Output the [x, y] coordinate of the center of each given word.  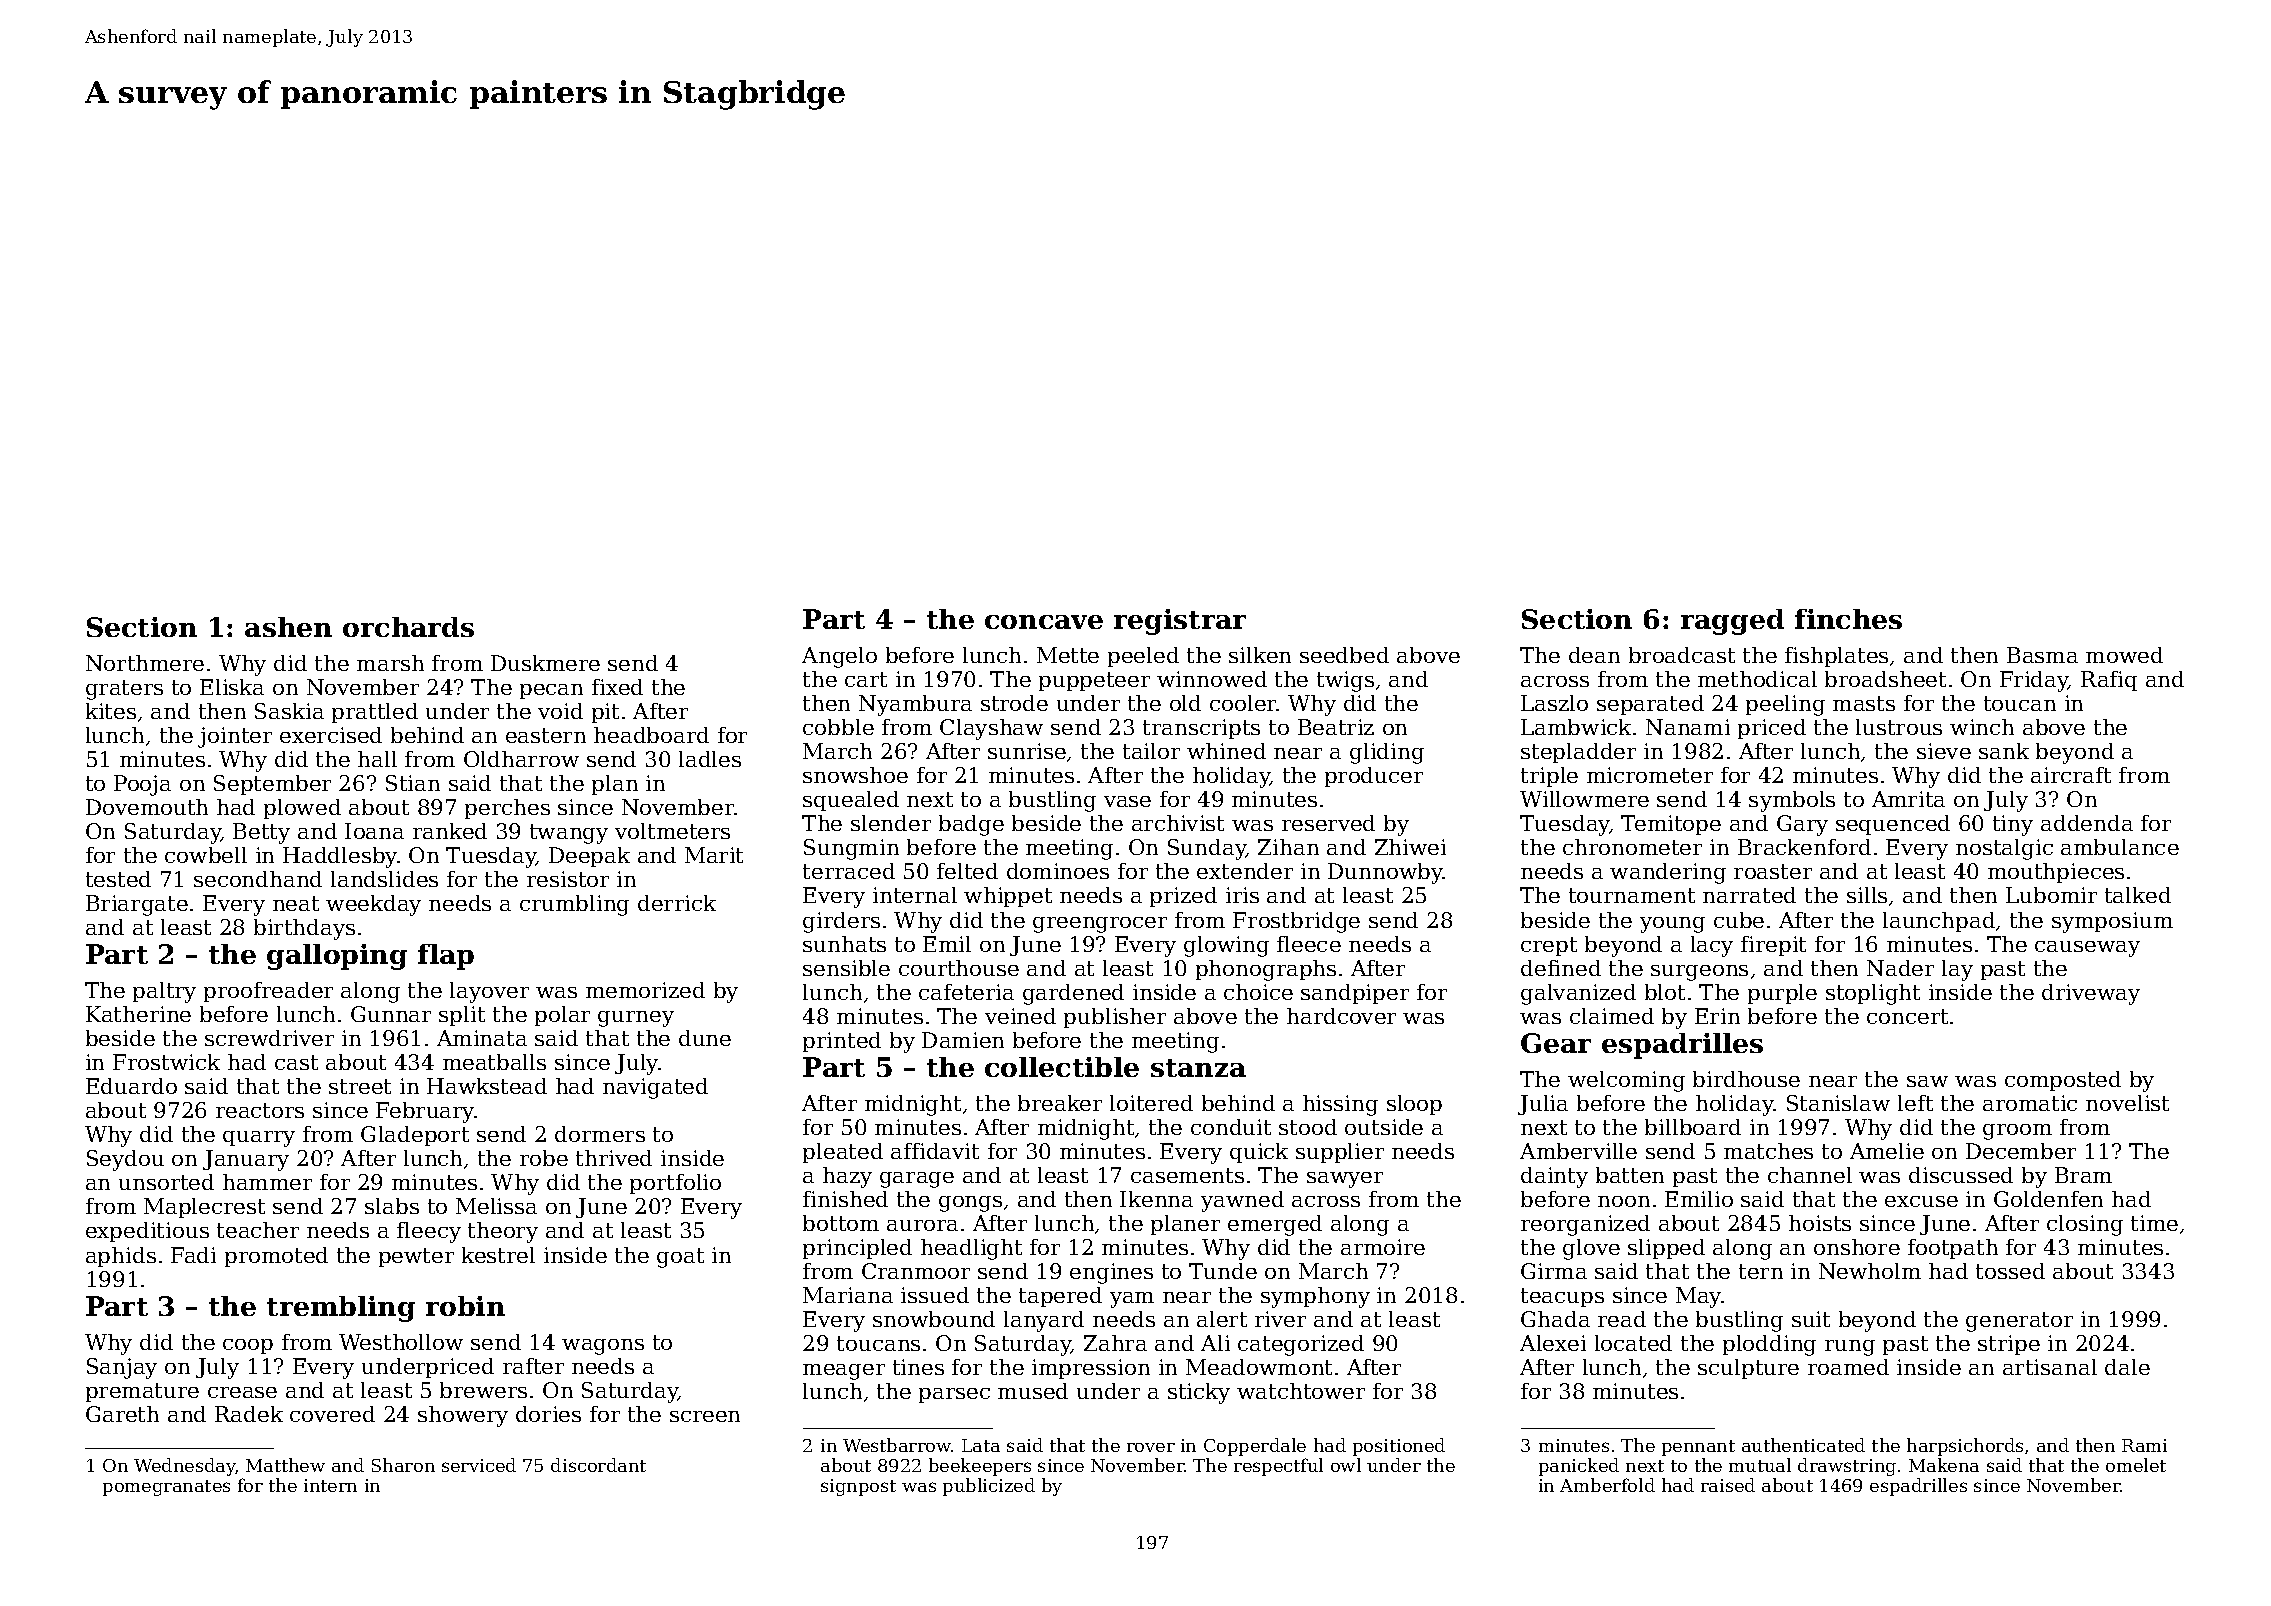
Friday [2034, 681]
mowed [2124, 655]
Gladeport [415, 1136]
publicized [989, 1487]
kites [111, 711]
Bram [2083, 1175]
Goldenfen [2048, 1199]
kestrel [498, 1255]
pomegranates [166, 1488]
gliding [1387, 753]
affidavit [935, 1151]
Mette [1068, 655]
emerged [1275, 1225]
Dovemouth [147, 807]
